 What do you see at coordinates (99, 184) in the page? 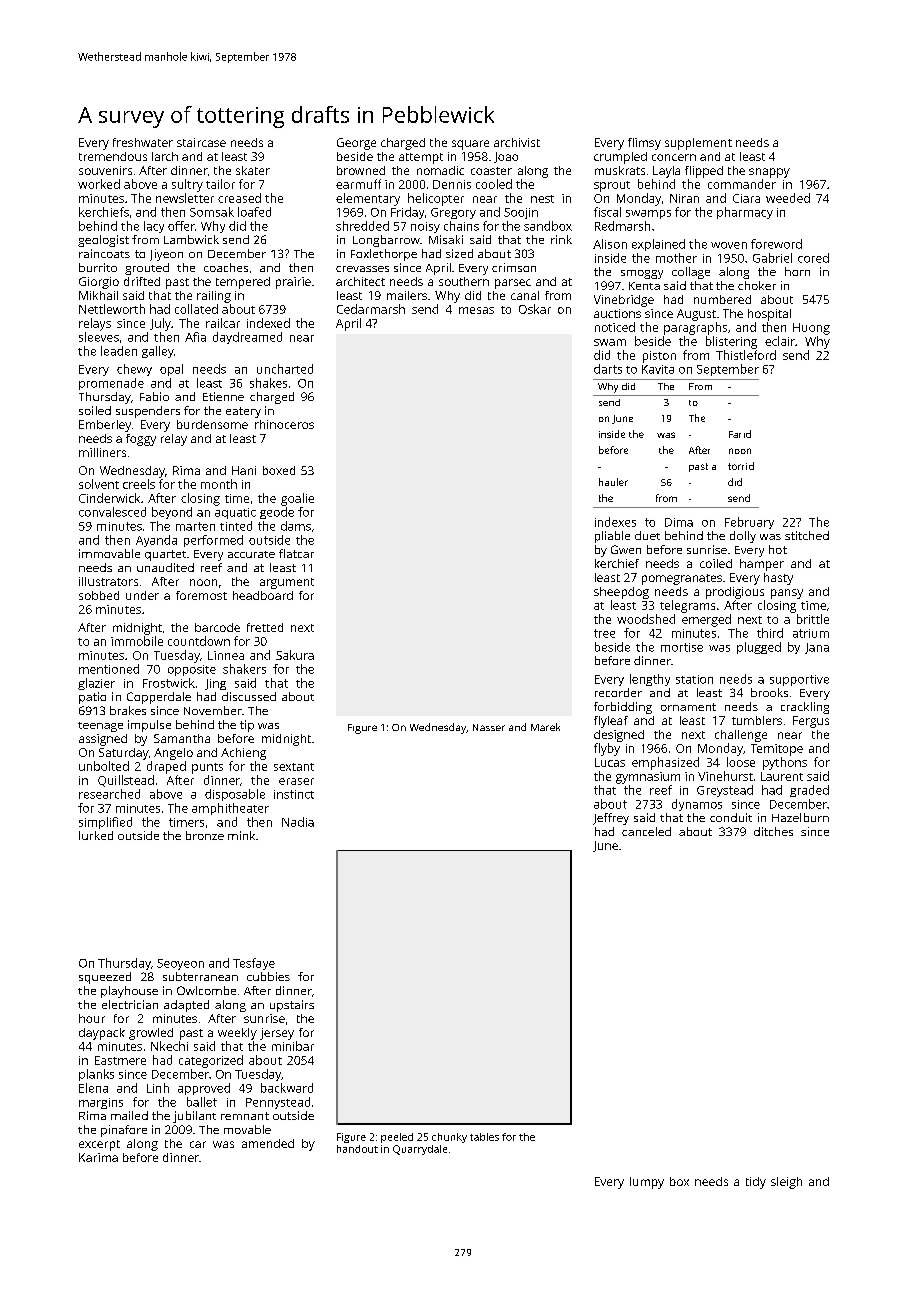
I see `worked` at bounding box center [99, 184].
